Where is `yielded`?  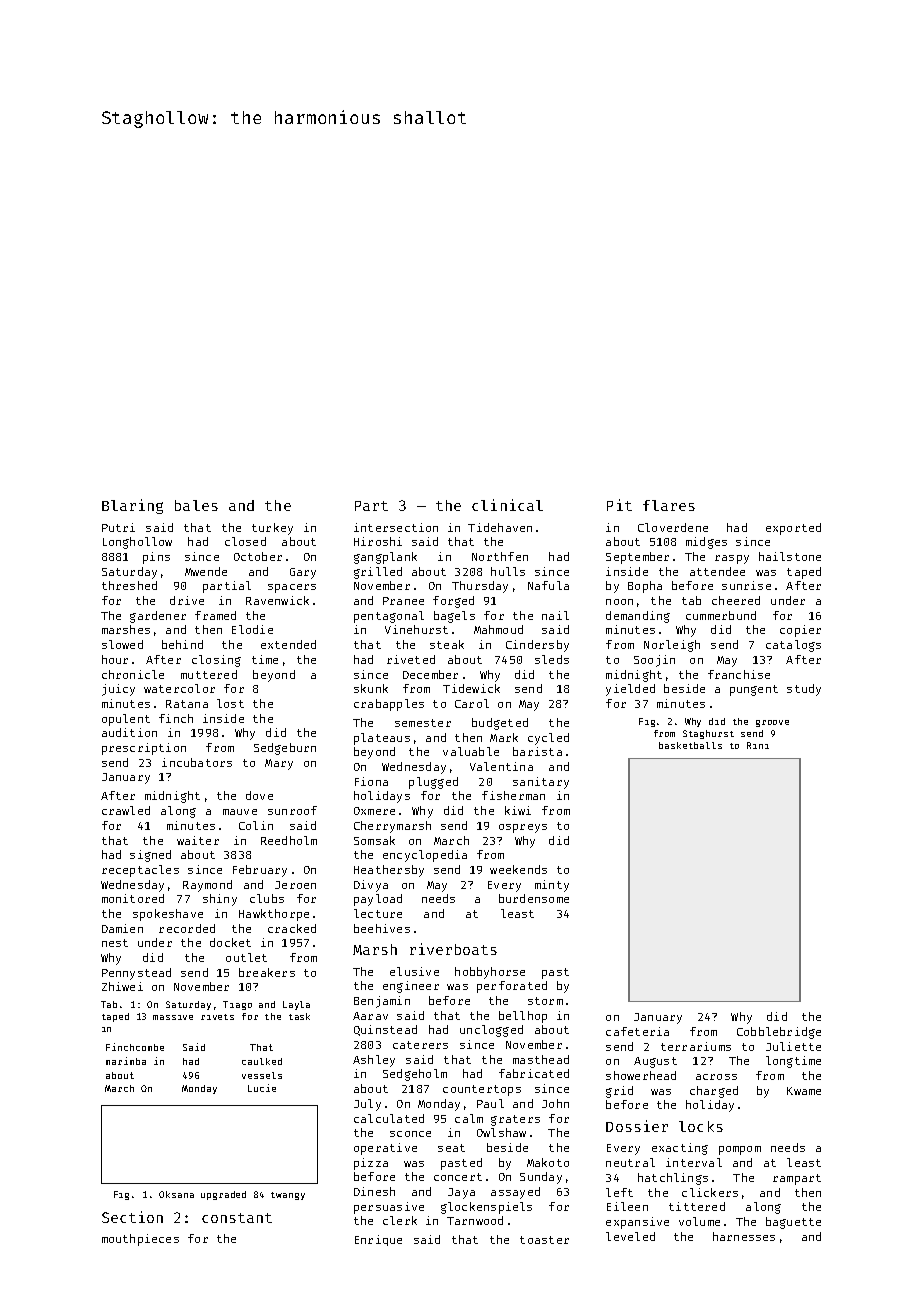 yielded is located at coordinates (630, 690).
